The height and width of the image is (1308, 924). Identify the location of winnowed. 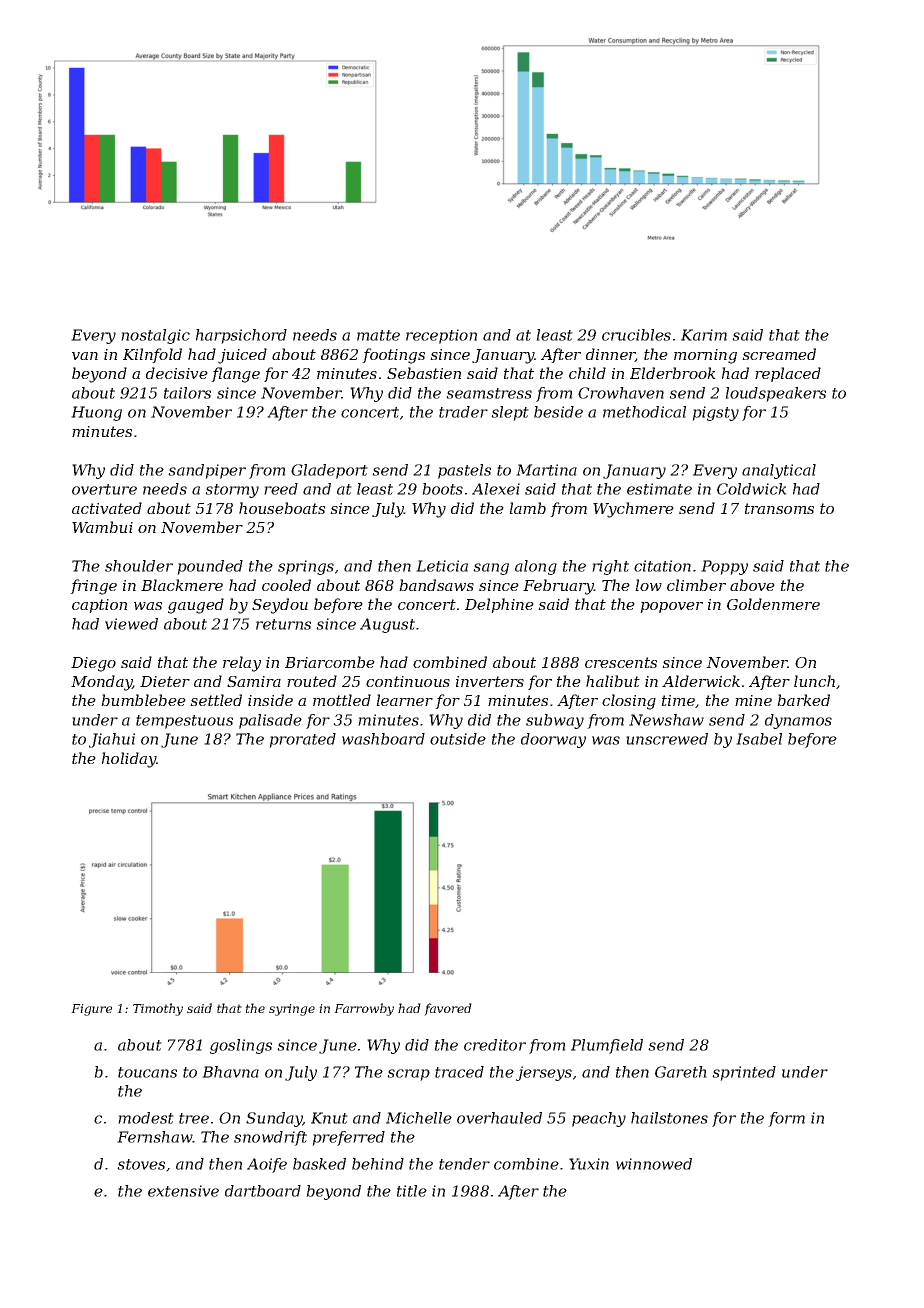
(654, 1164).
